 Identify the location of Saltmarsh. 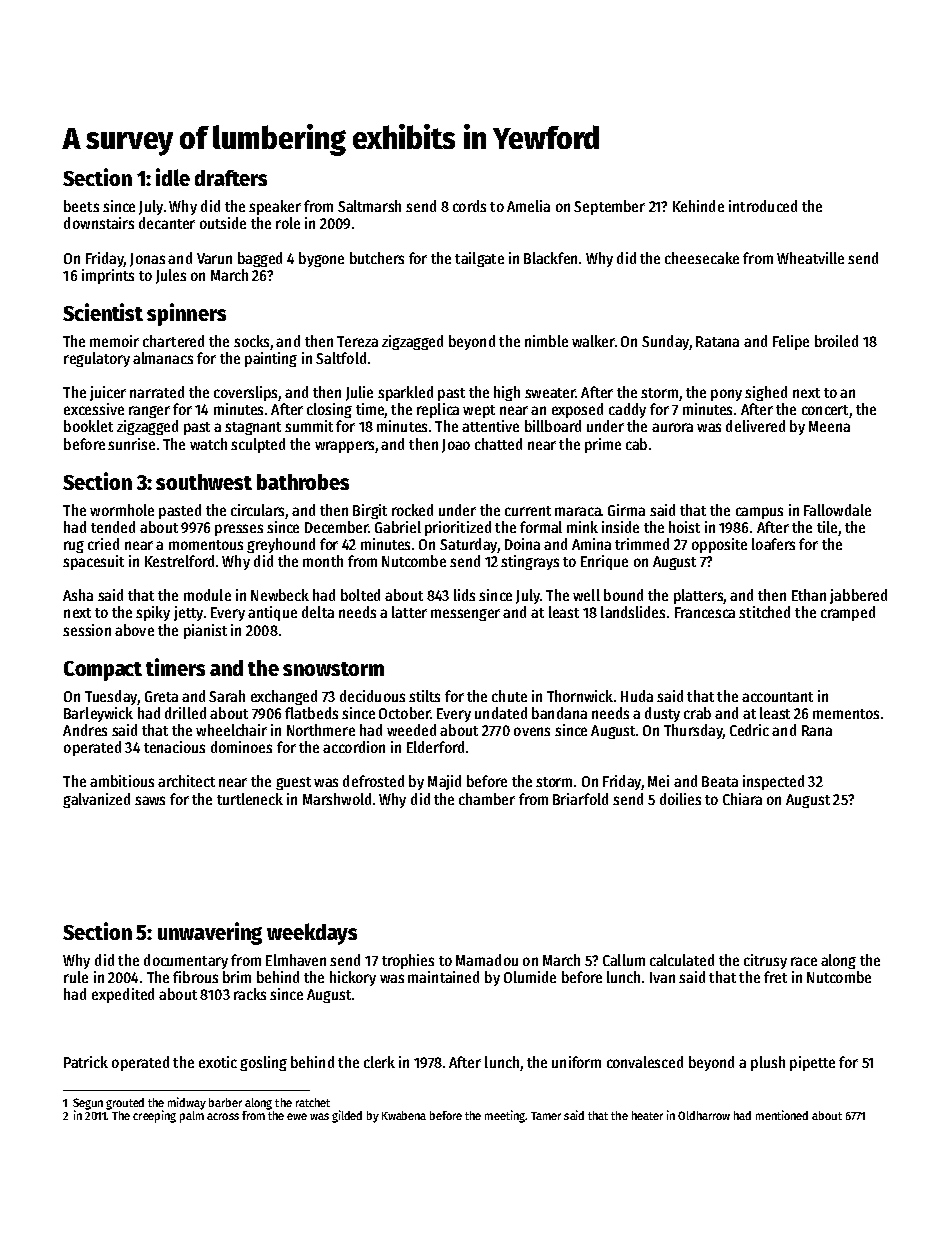
(369, 206).
